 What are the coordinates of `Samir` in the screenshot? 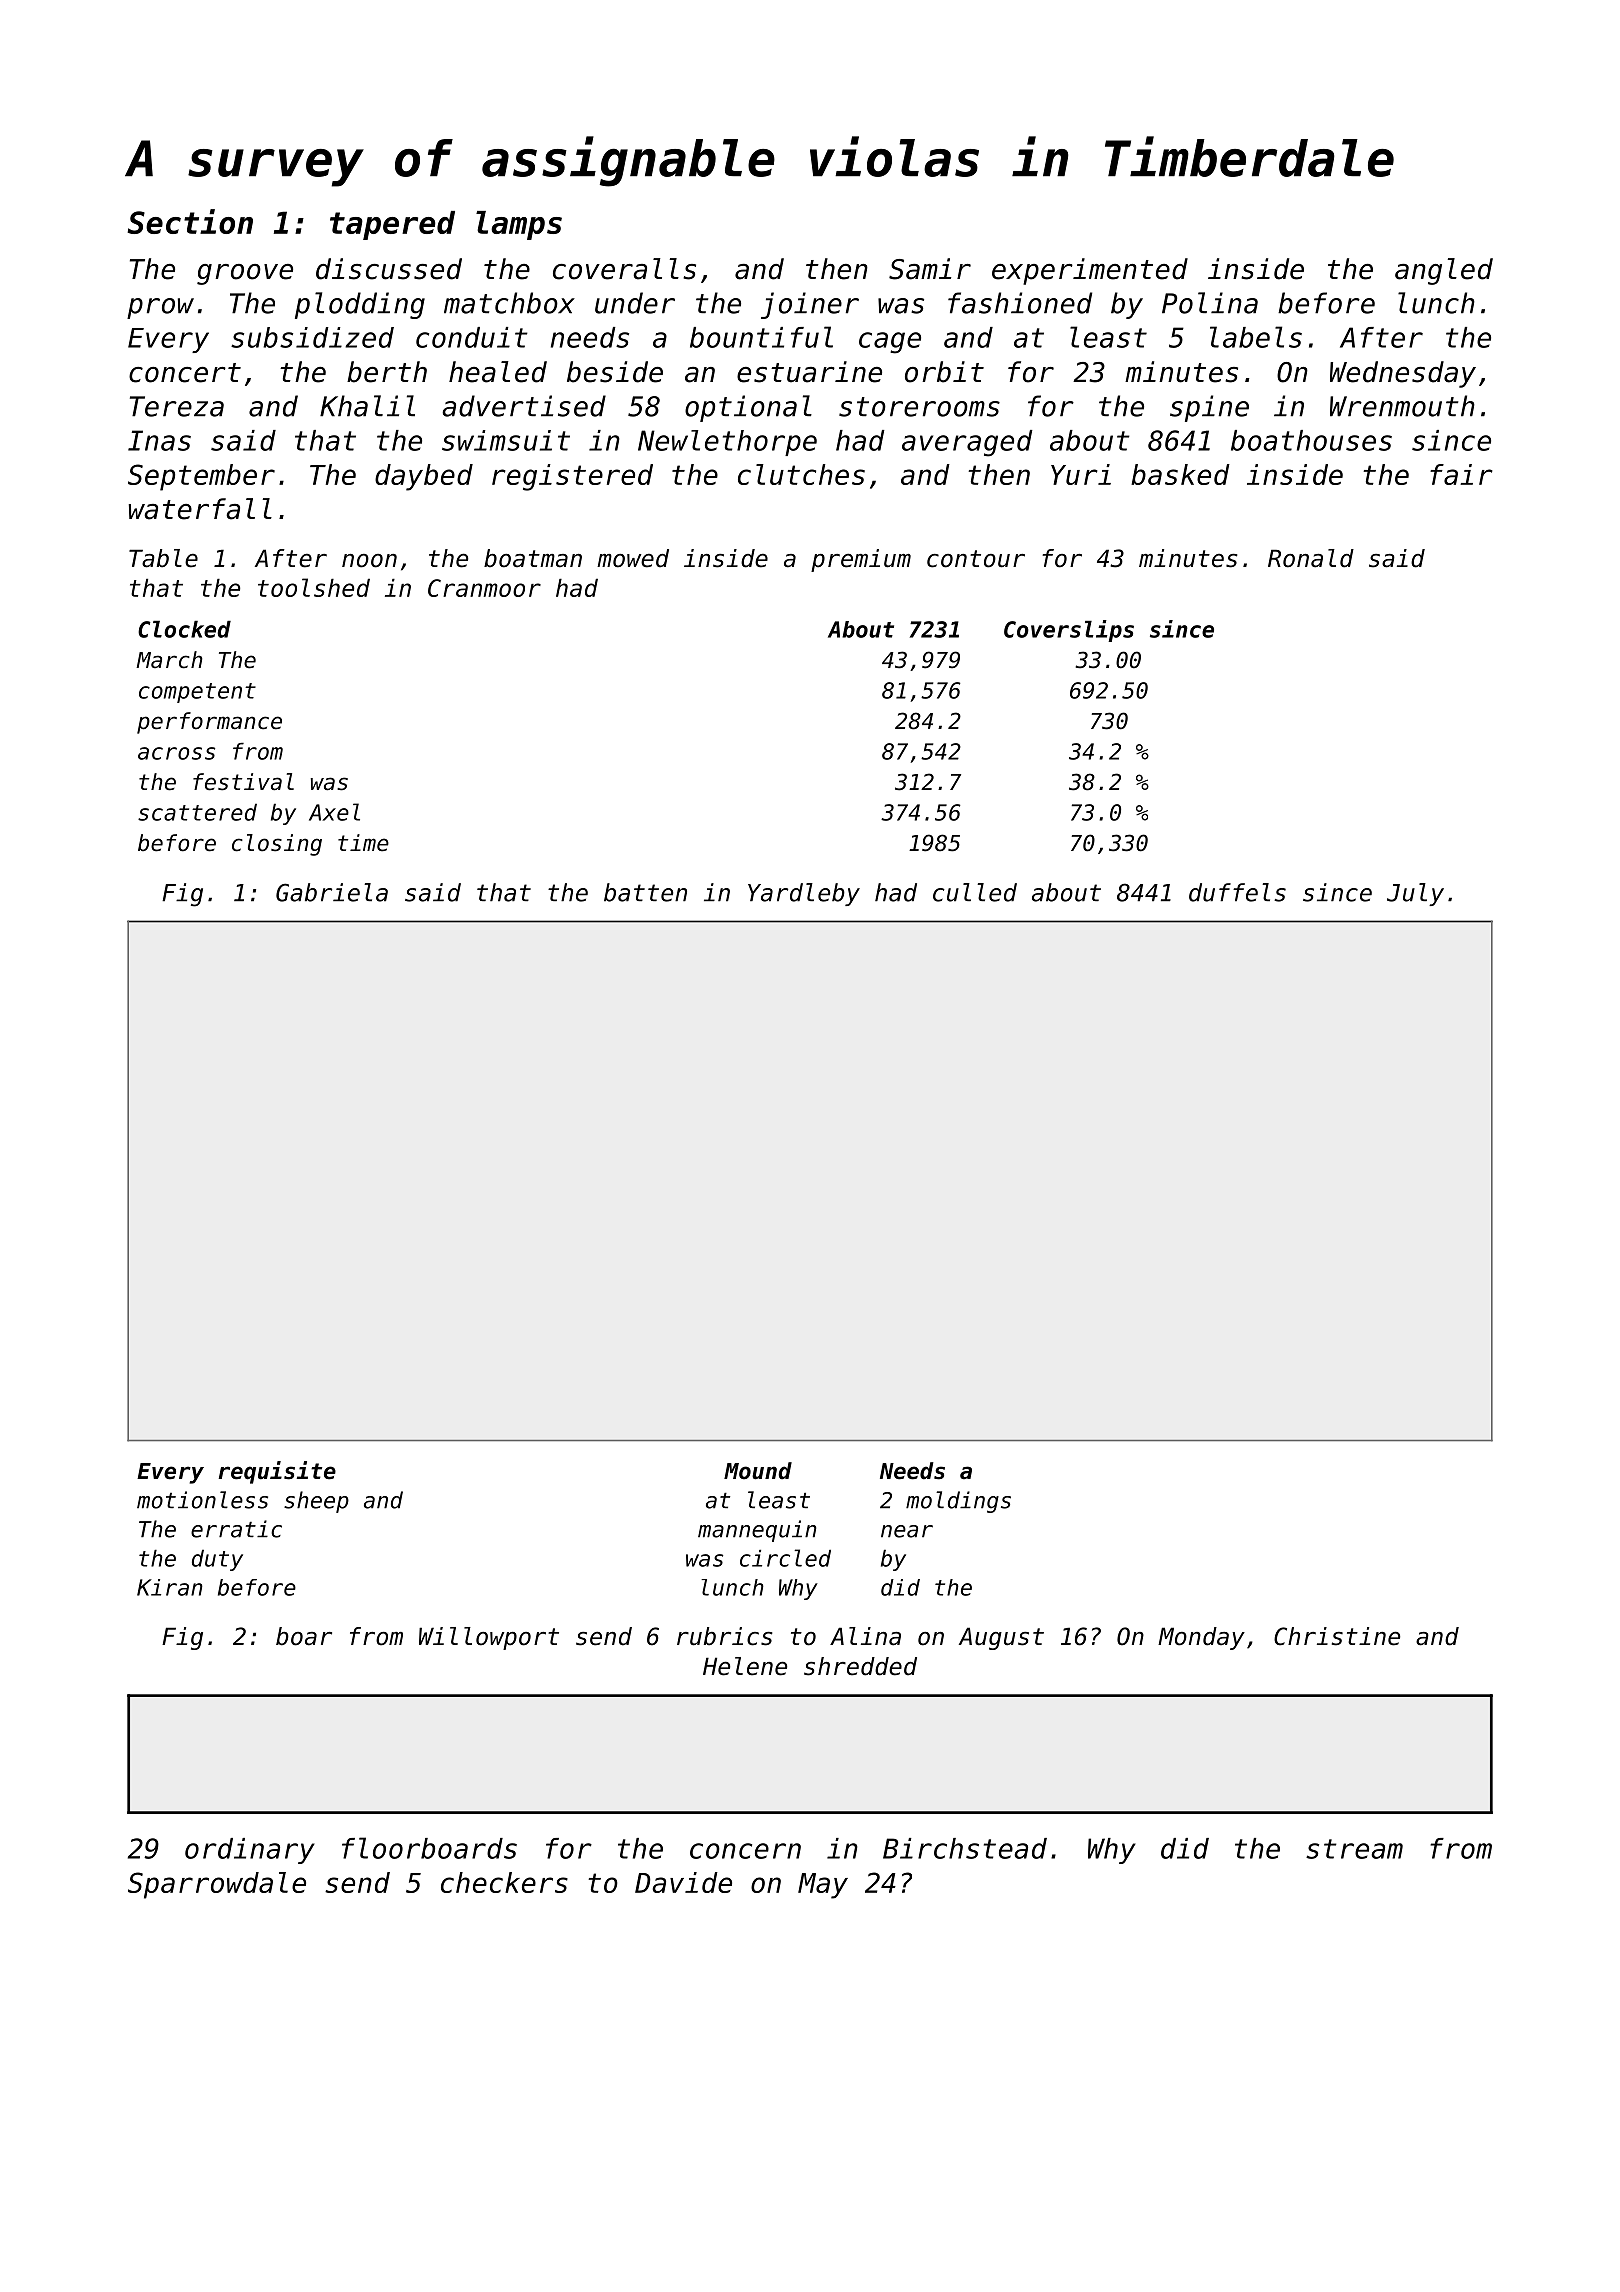 It's located at (930, 269).
